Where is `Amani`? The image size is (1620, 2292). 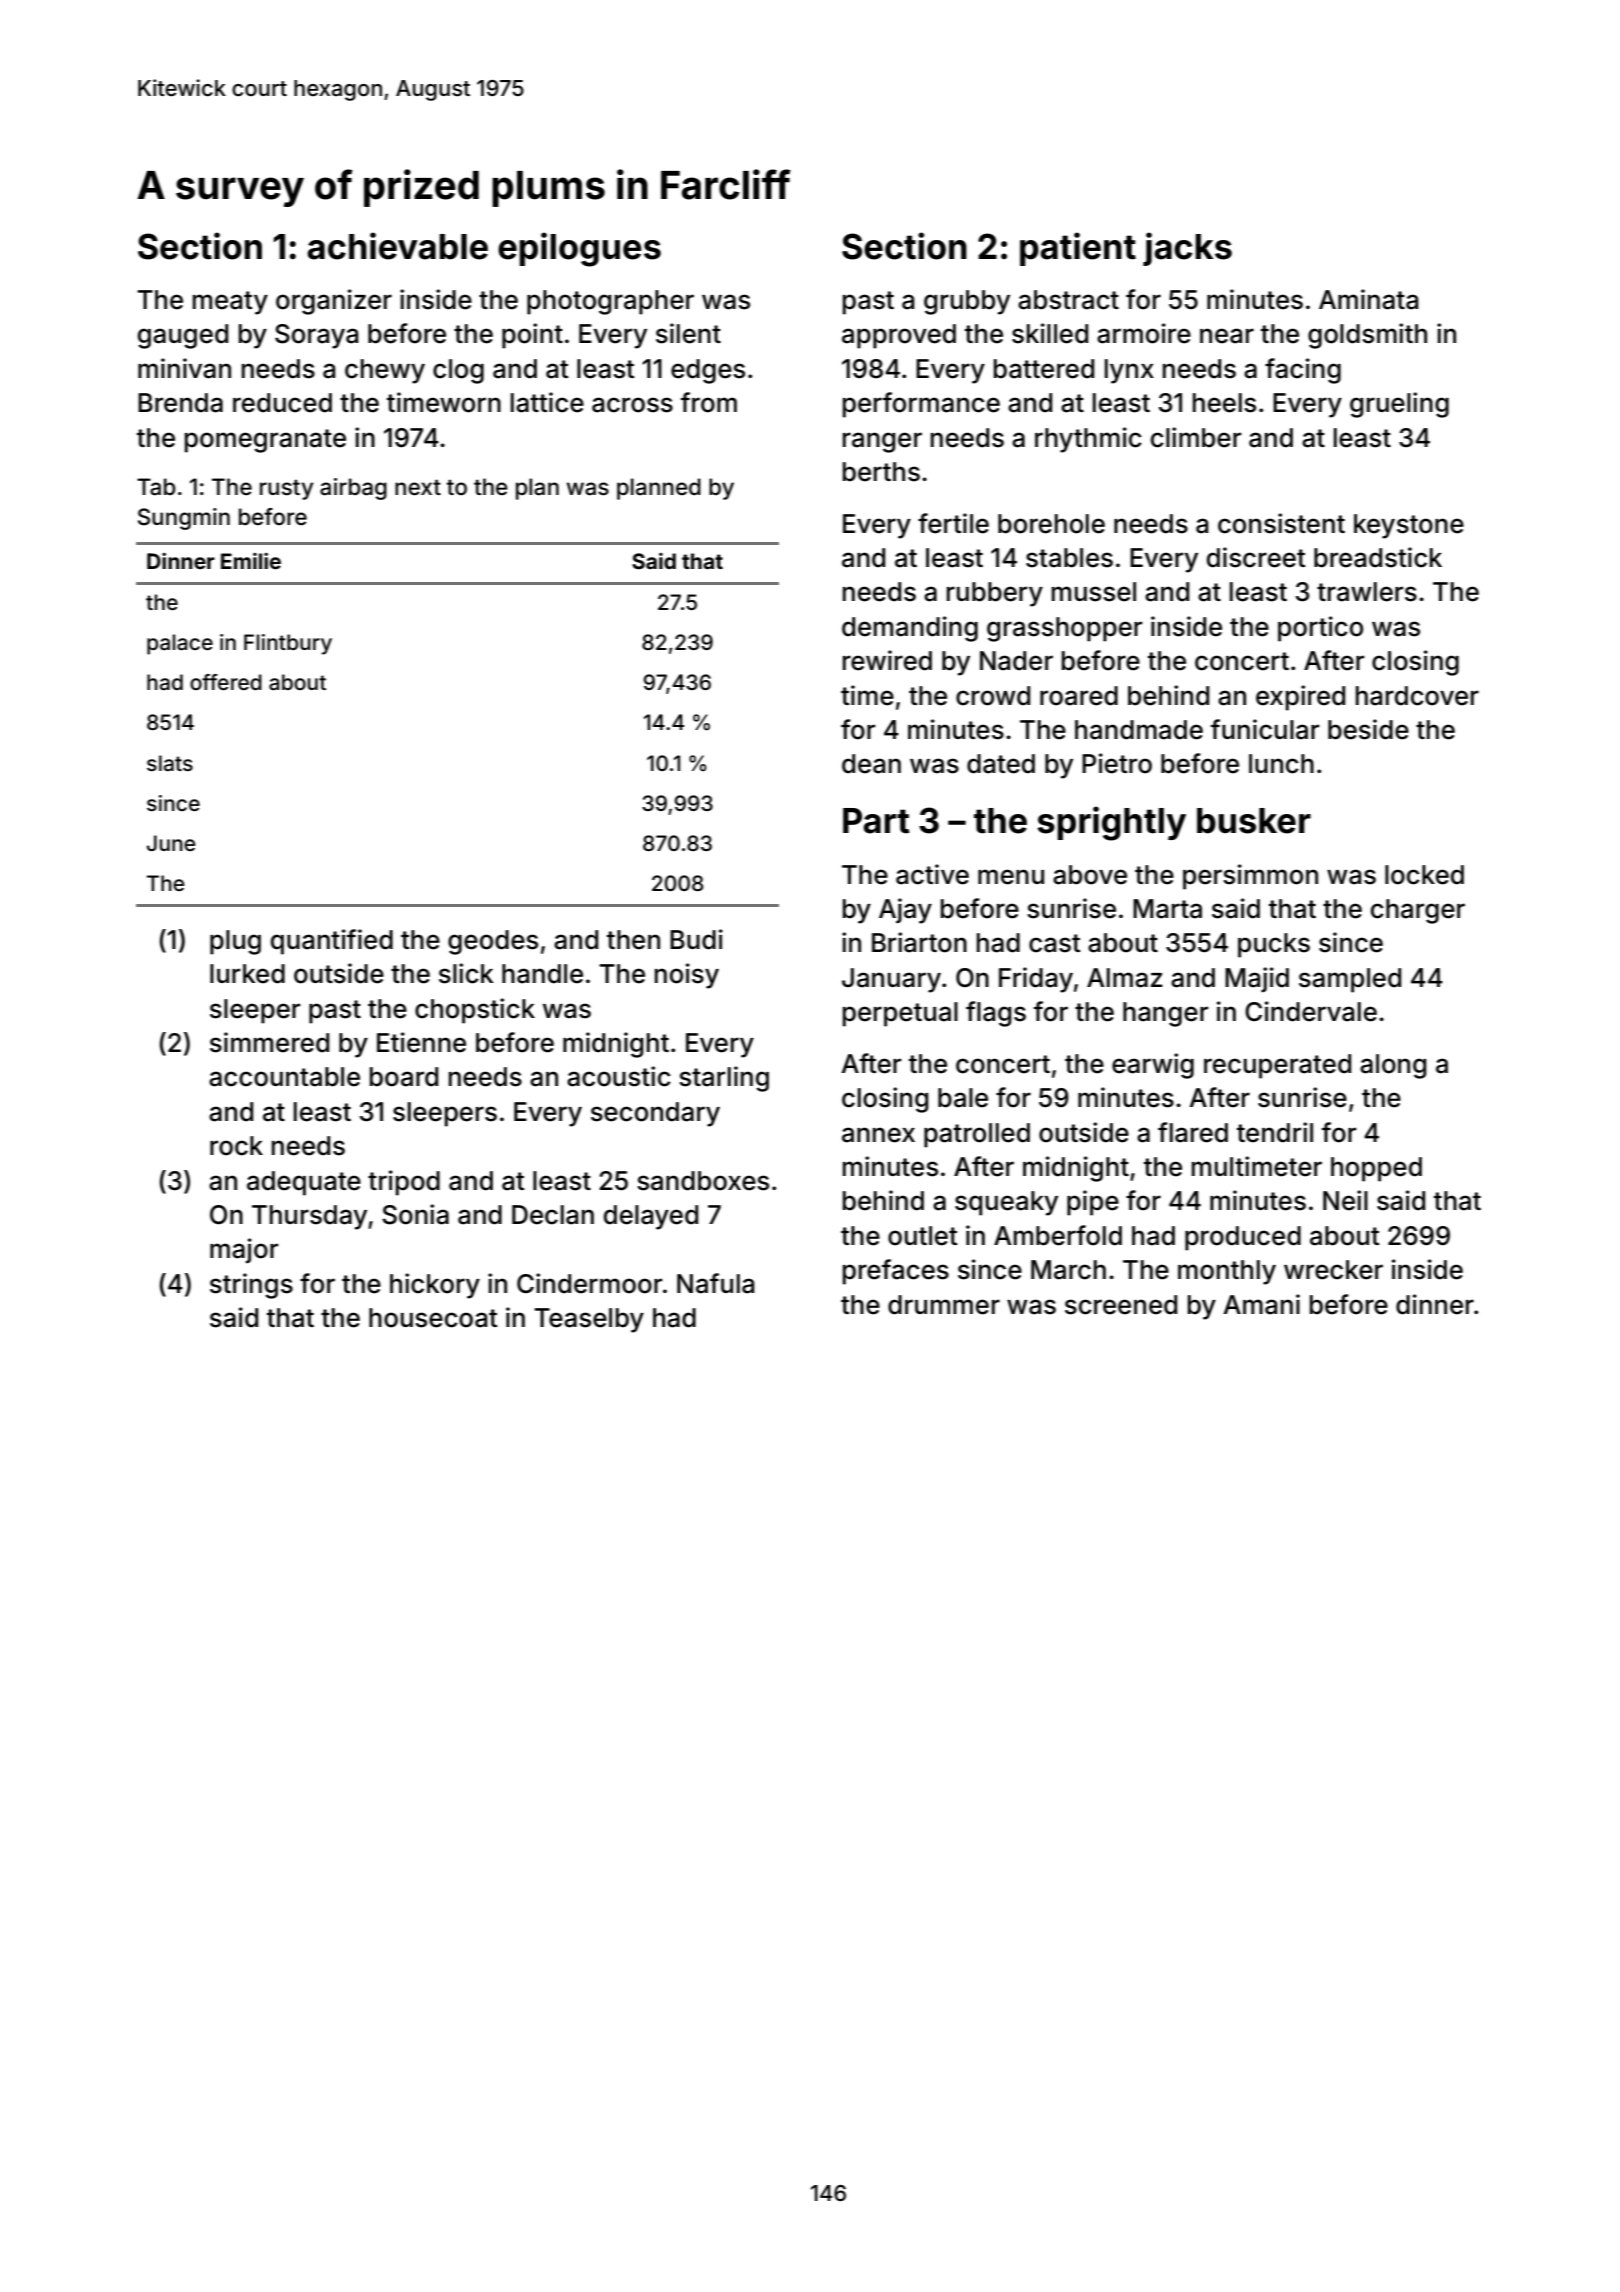
Amani is located at coordinates (1261, 1304).
